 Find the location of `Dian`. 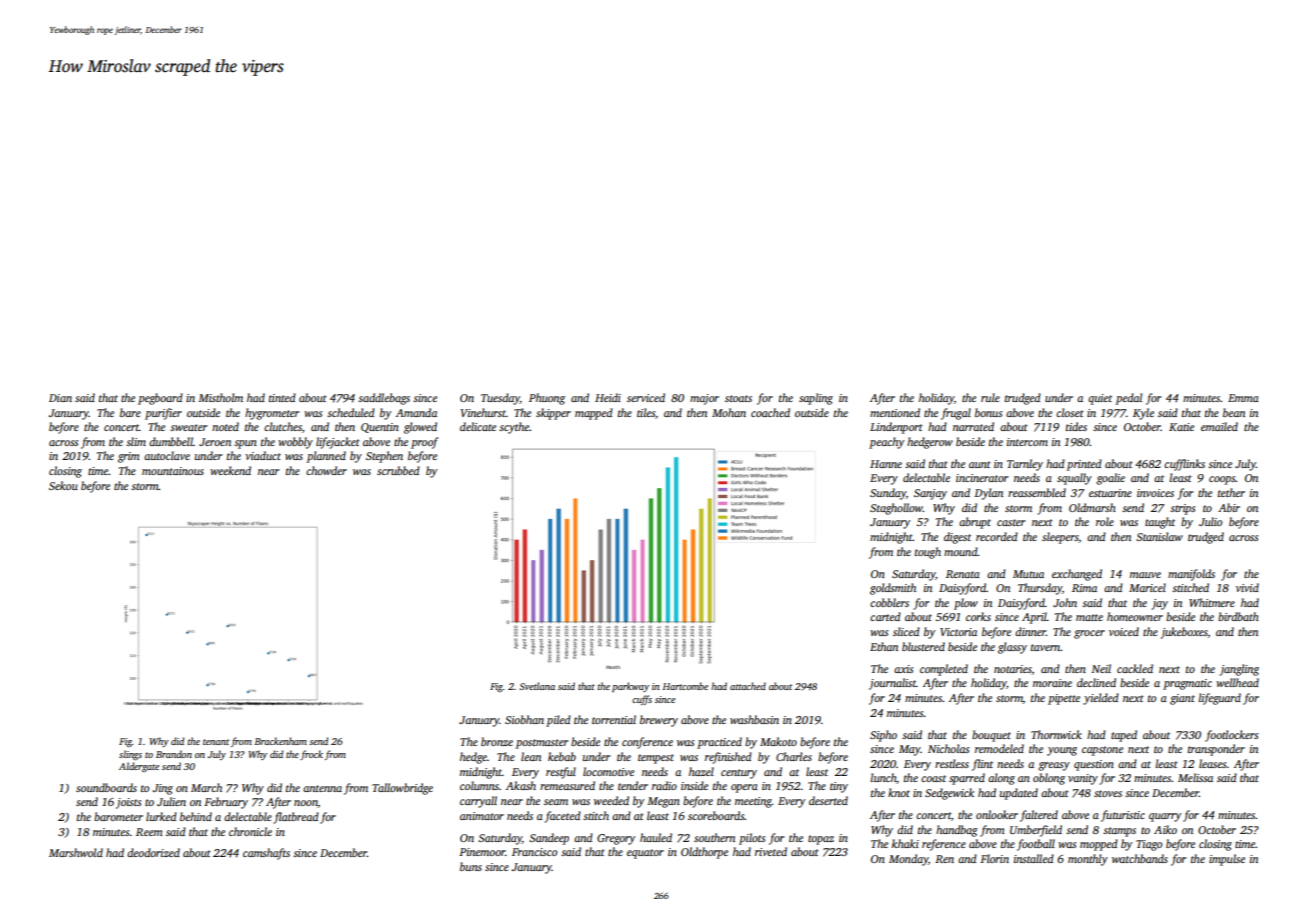

Dian is located at coordinates (60, 398).
